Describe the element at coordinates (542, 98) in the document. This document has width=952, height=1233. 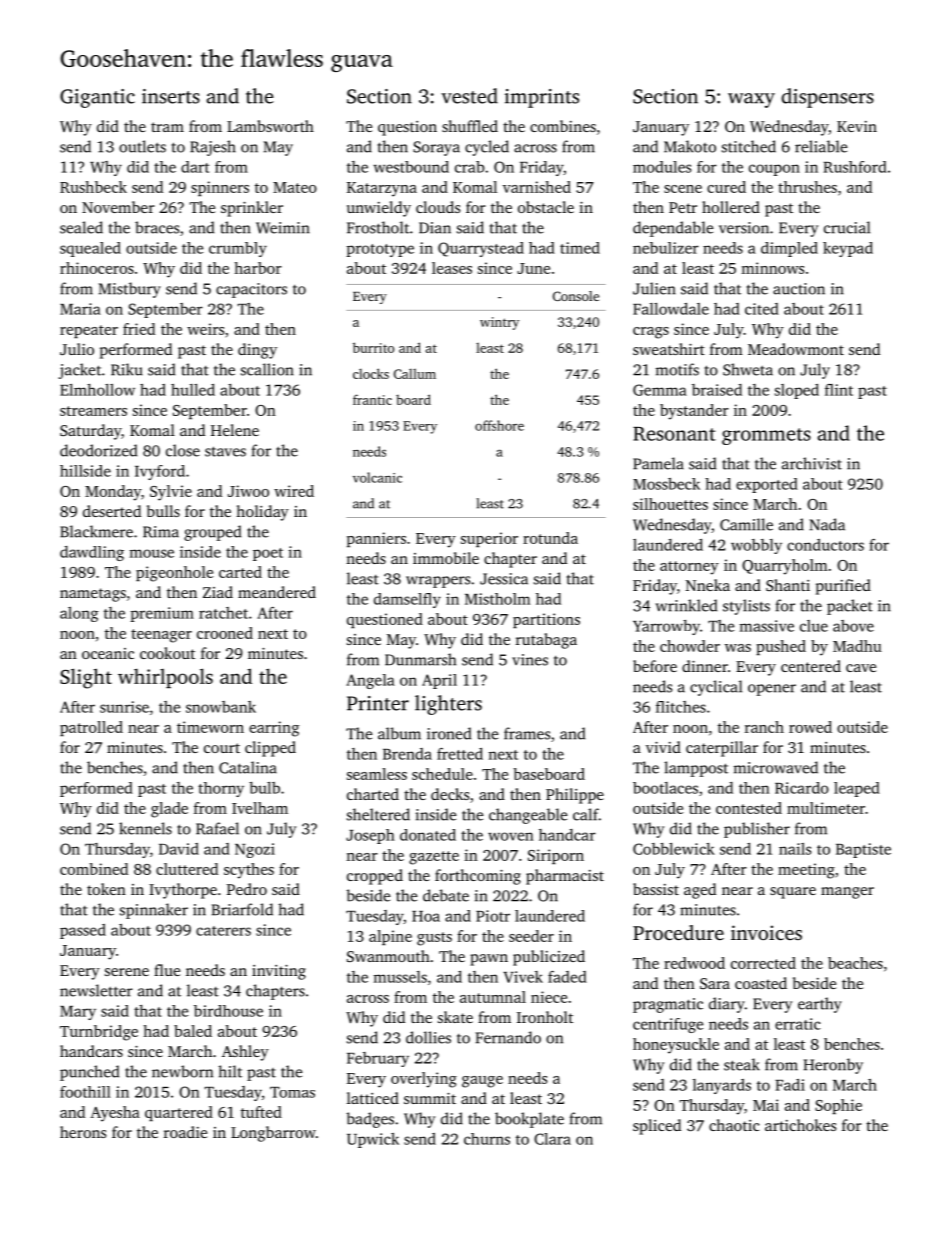
I see `imprints` at that location.
